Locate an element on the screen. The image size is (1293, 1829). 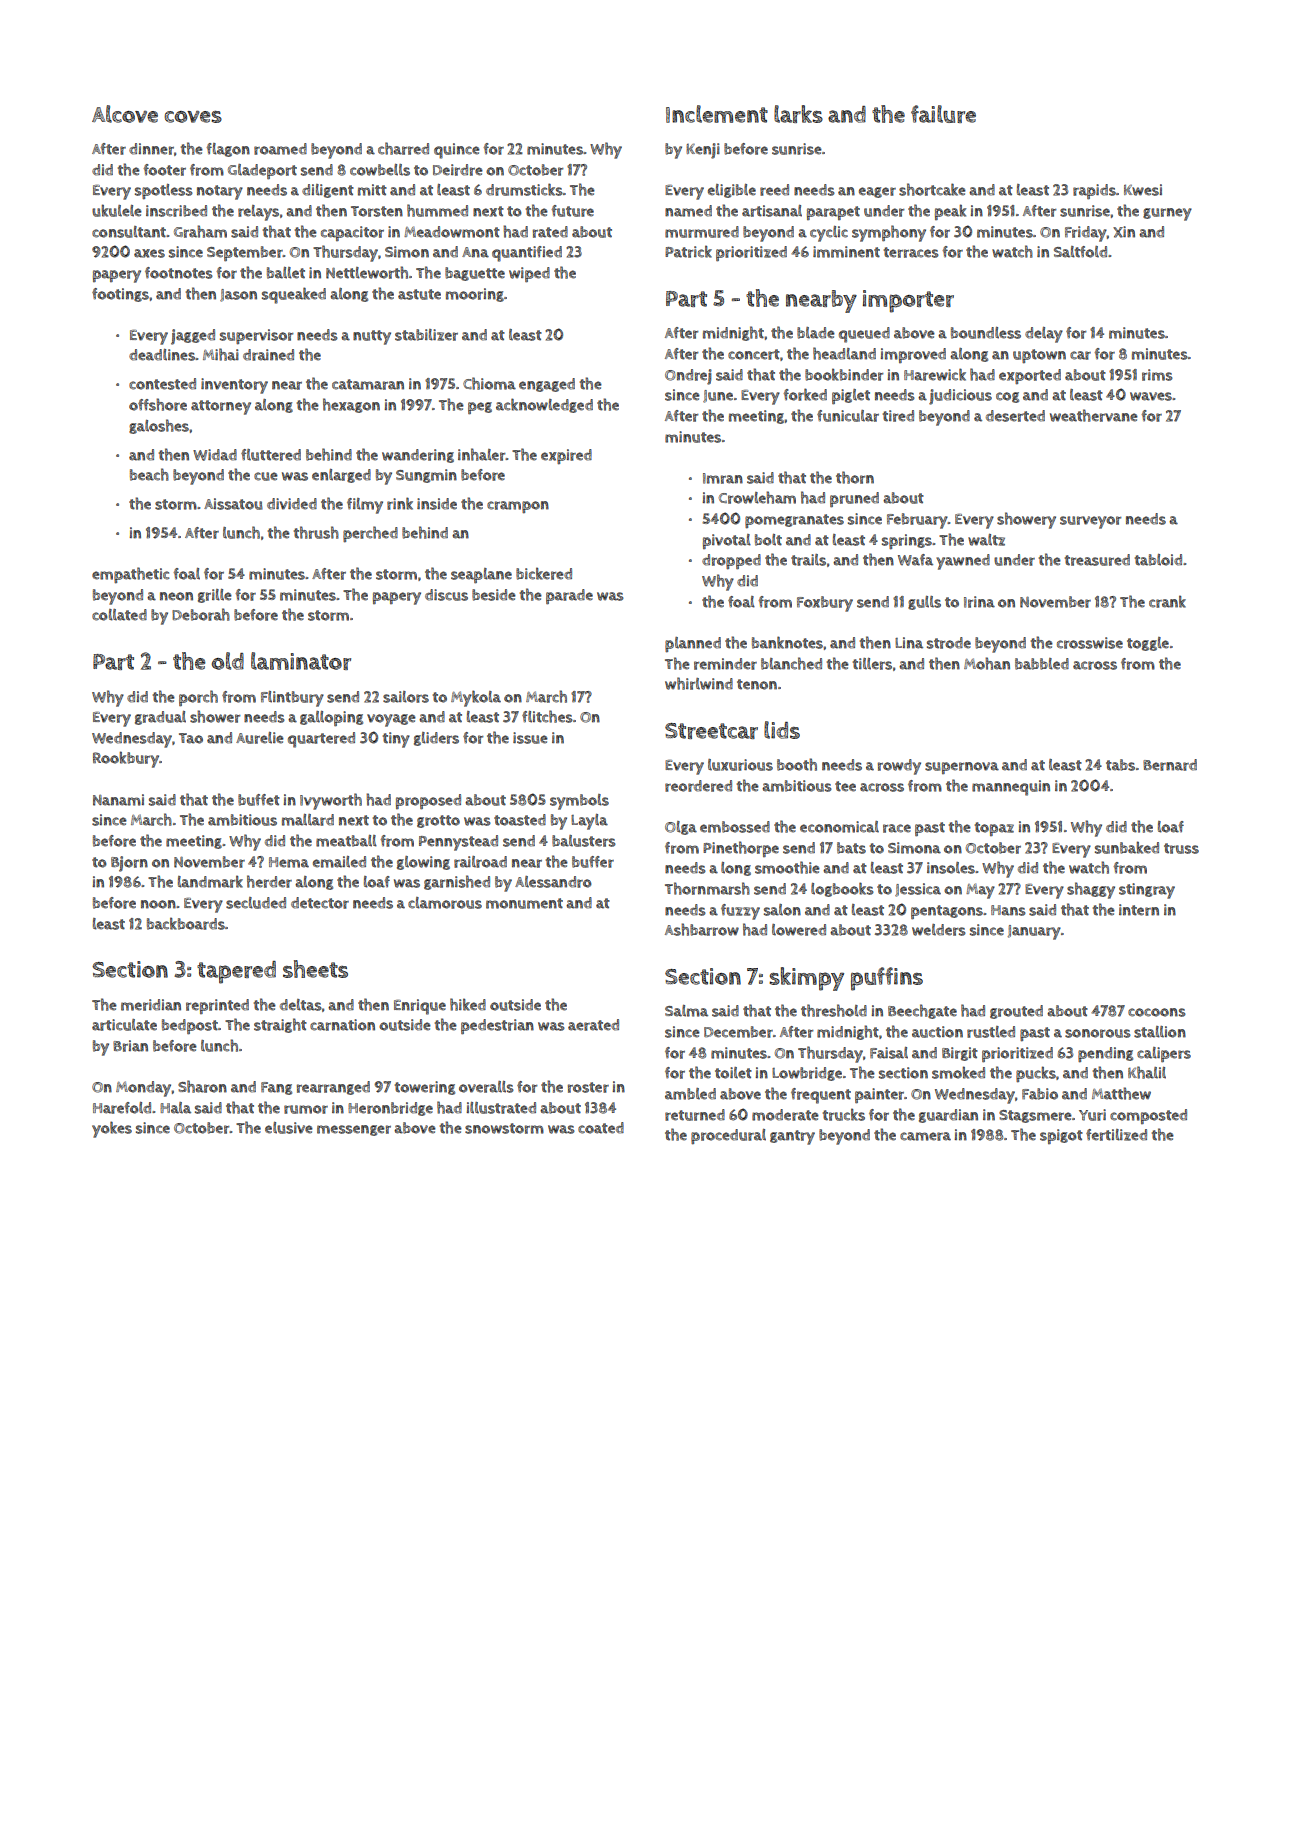
improved is located at coordinates (913, 355).
